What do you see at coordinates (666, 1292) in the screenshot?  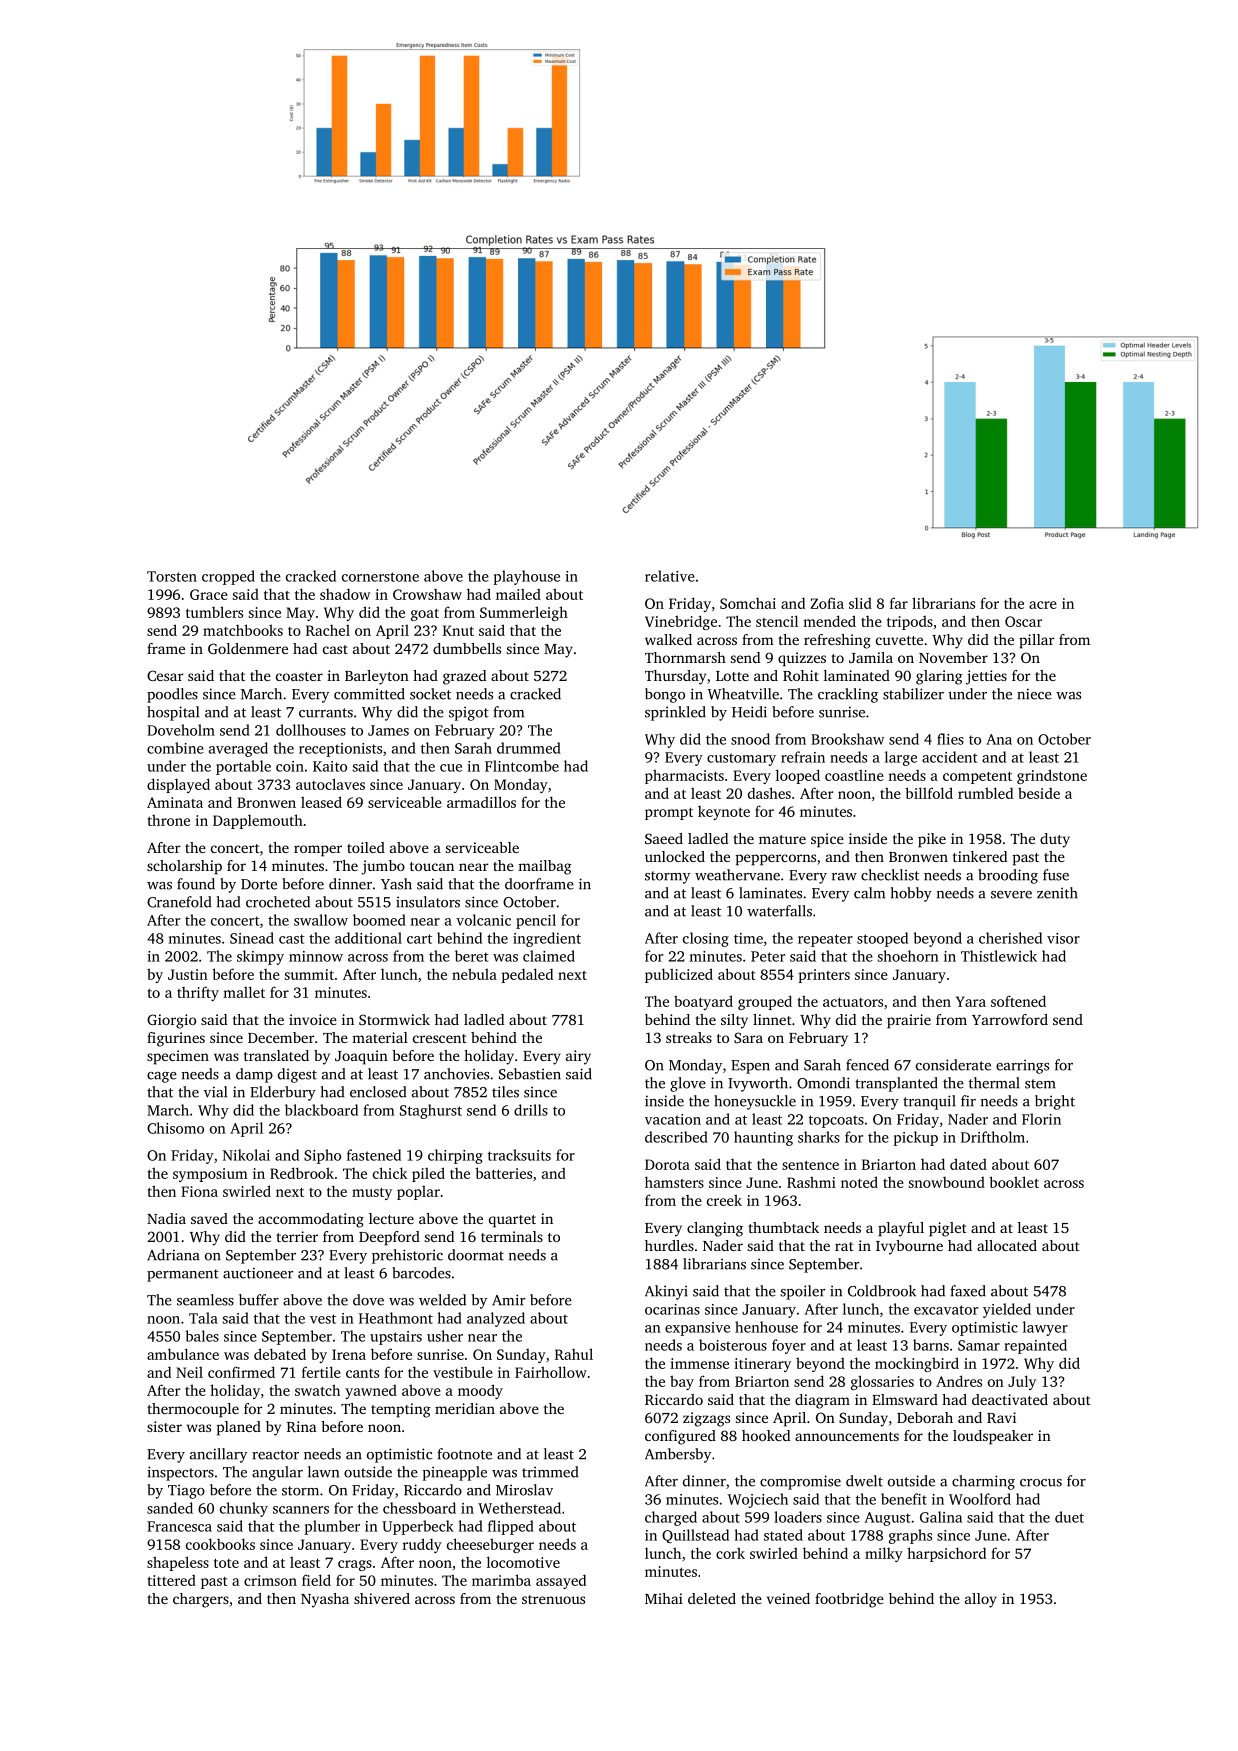 I see `Akinyi` at bounding box center [666, 1292].
